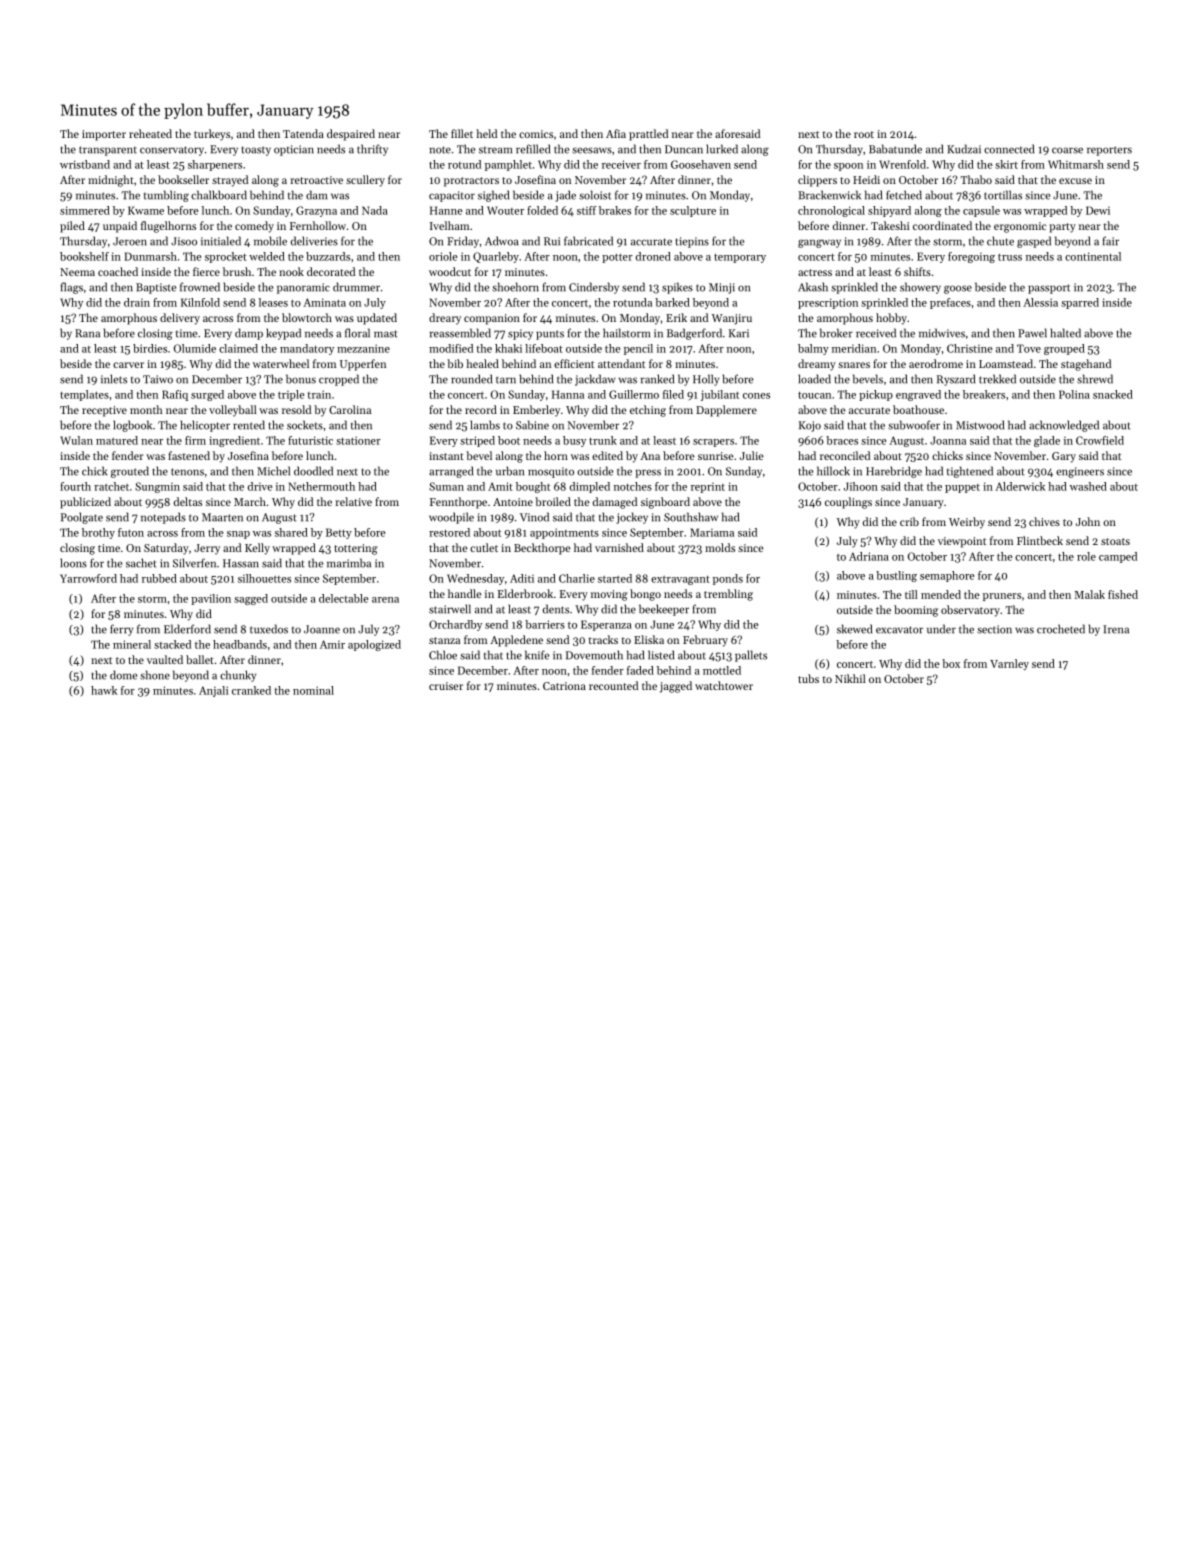 This screenshot has width=1200, height=1553. What do you see at coordinates (896, 576) in the screenshot?
I see `bustling` at bounding box center [896, 576].
